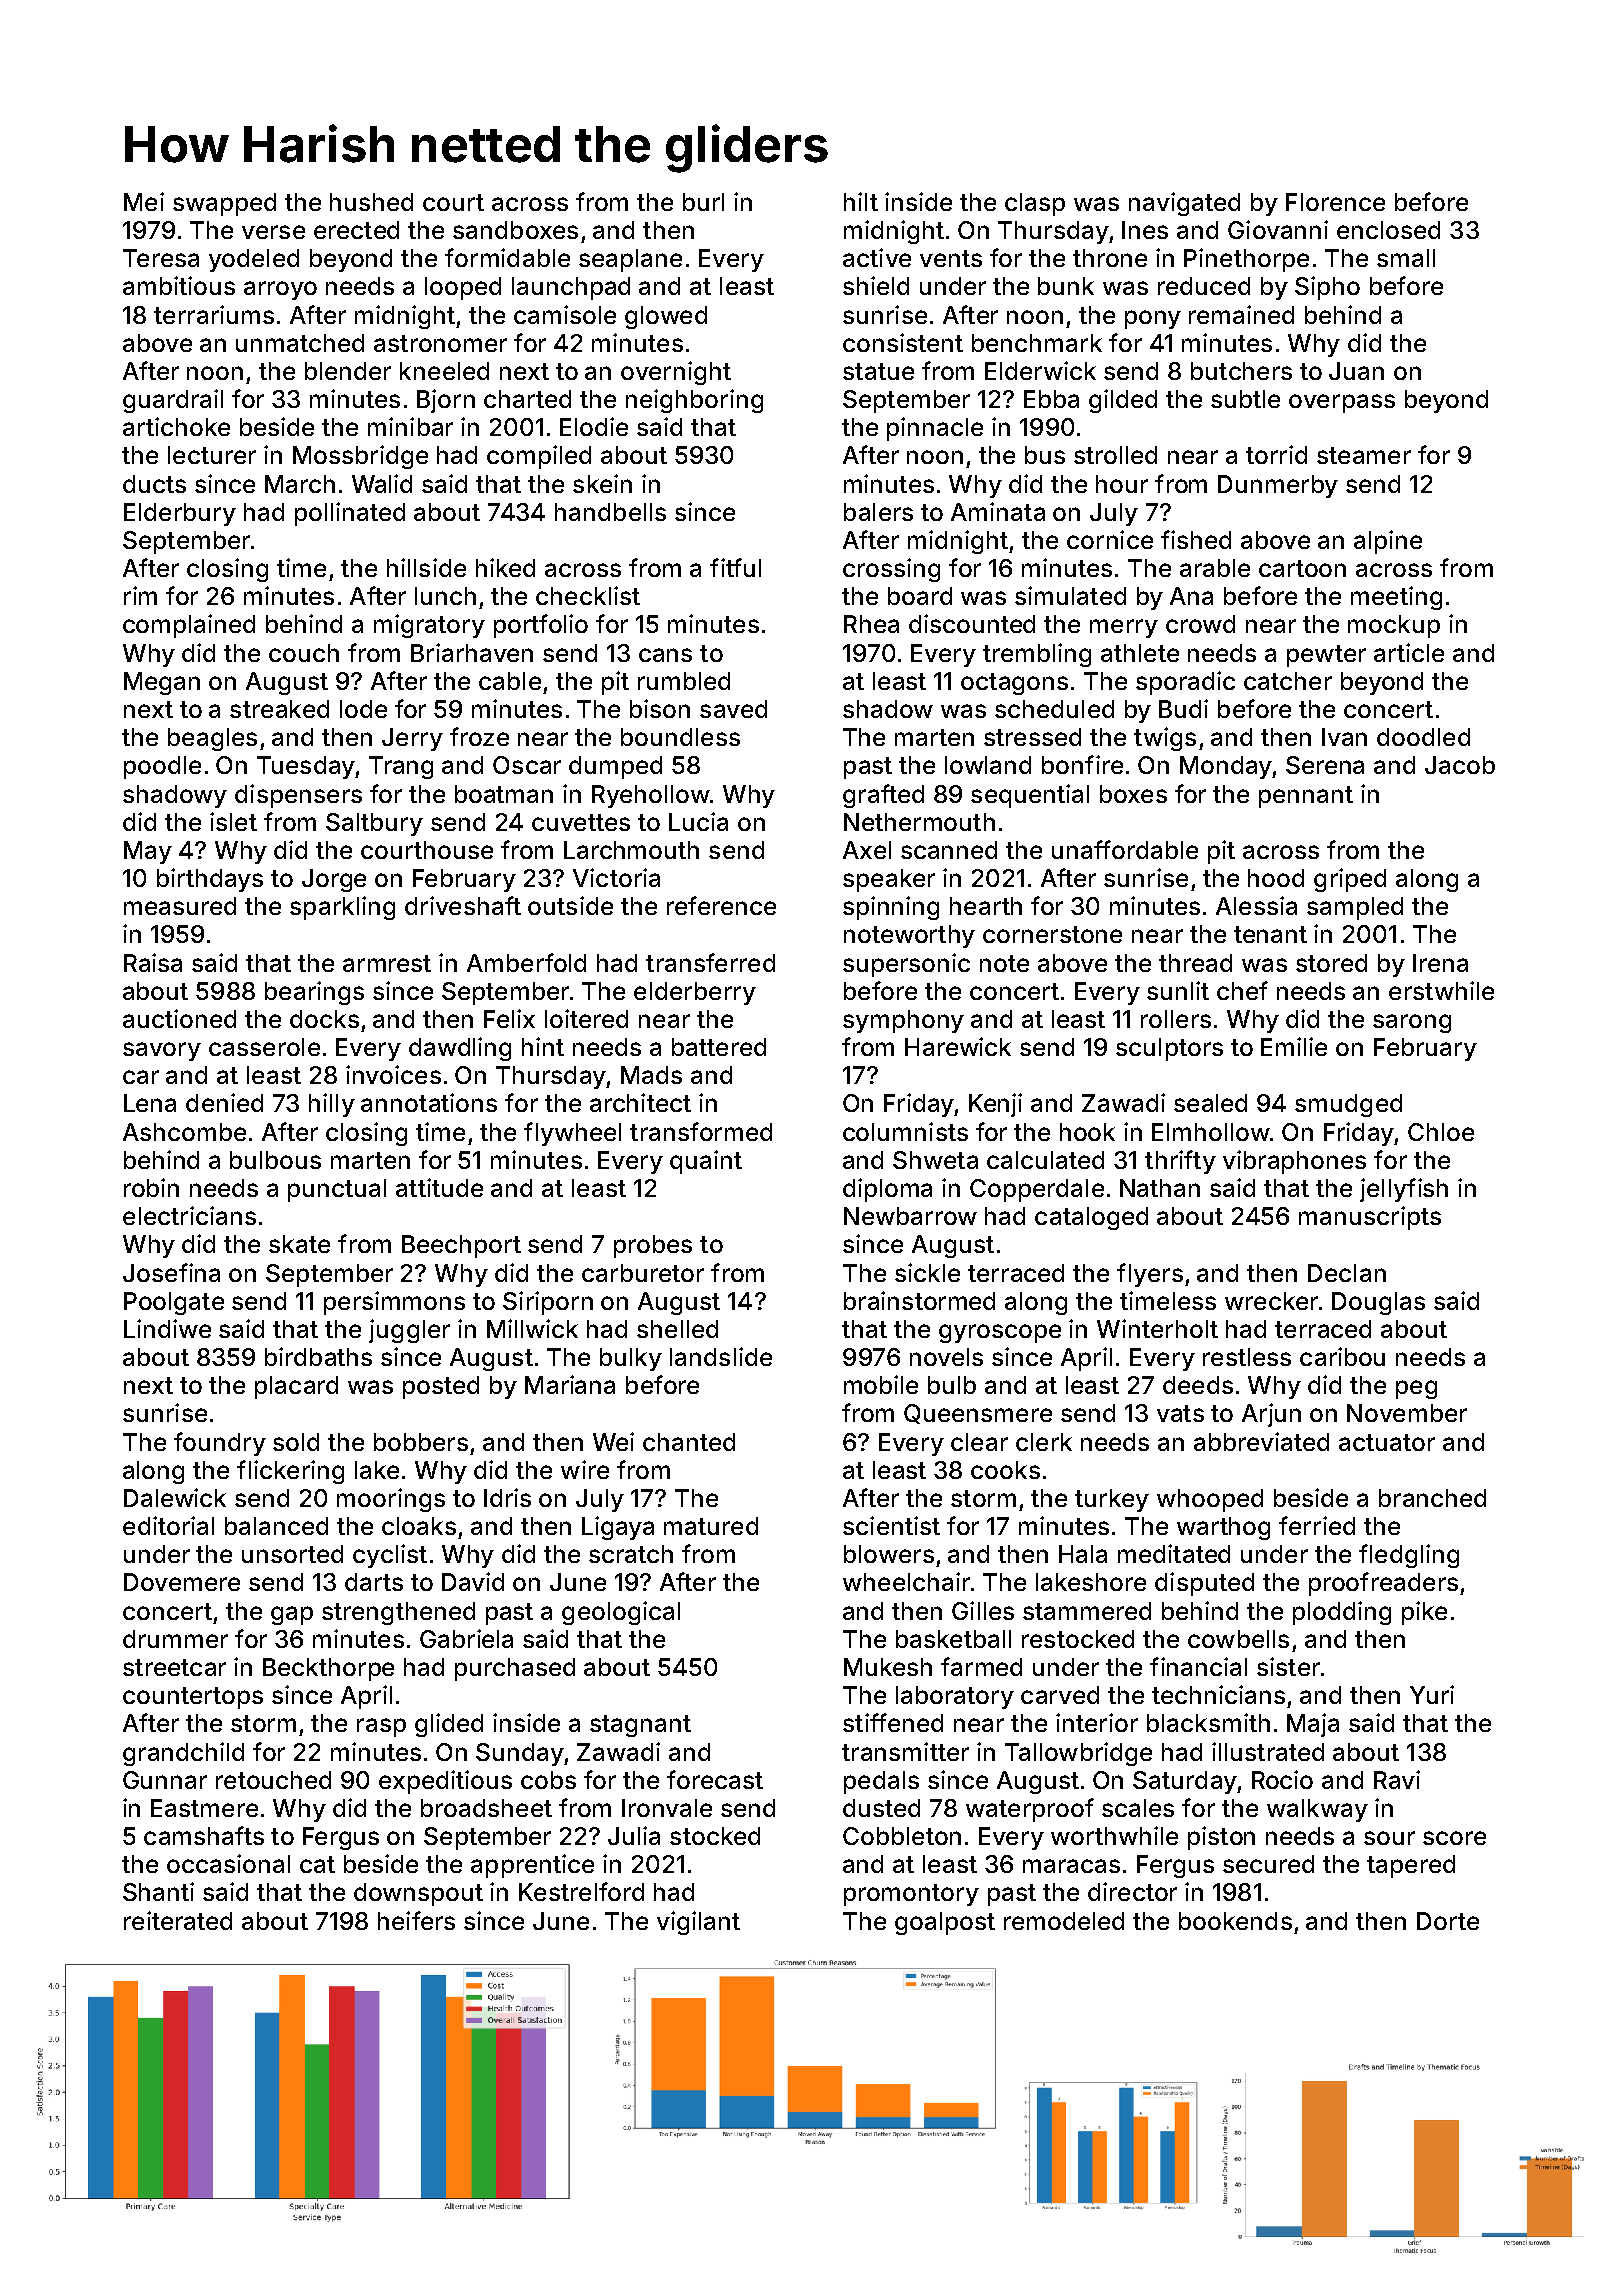  I want to click on neighboring, so click(694, 401).
